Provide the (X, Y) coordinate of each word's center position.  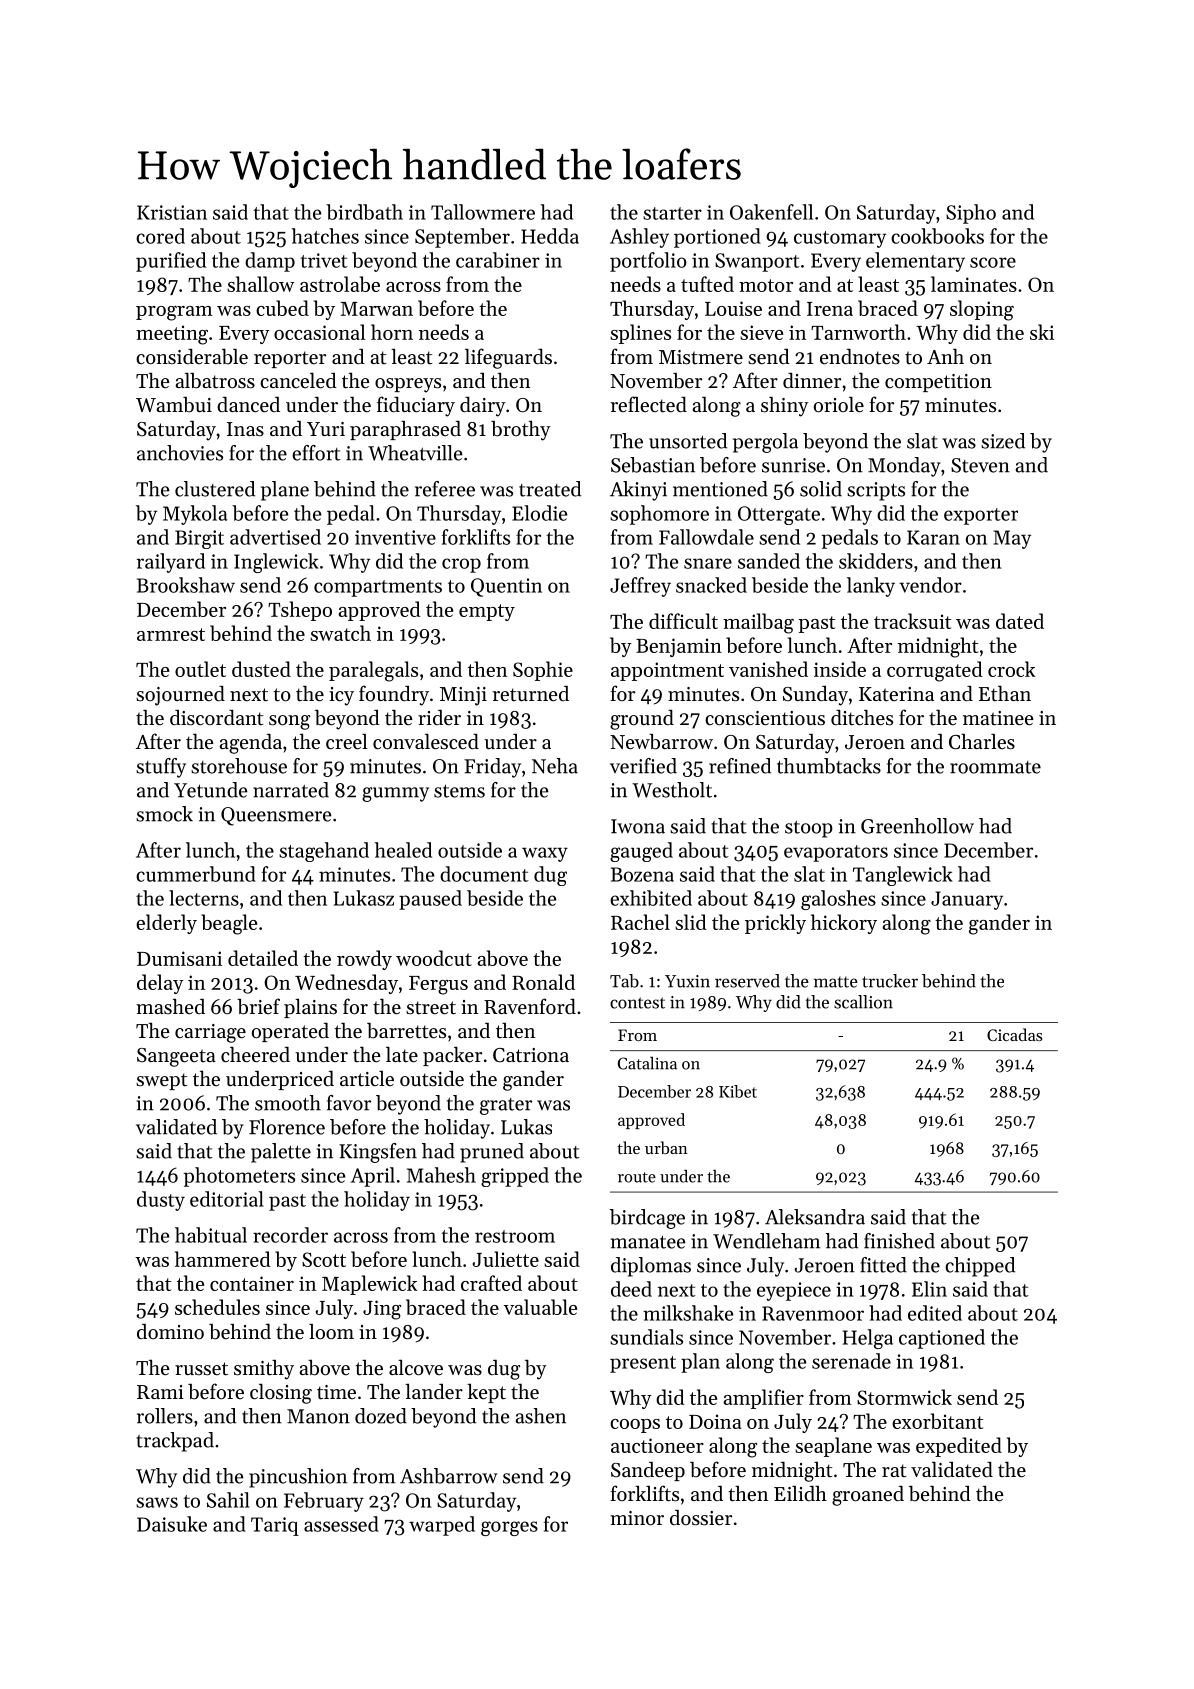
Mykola (195, 515)
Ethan (1005, 693)
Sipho (971, 214)
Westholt (672, 790)
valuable (540, 1307)
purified (171, 262)
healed (403, 850)
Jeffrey (640, 587)
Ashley (639, 238)
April (373, 1177)
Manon (318, 1416)
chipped (980, 1267)
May (1012, 539)
